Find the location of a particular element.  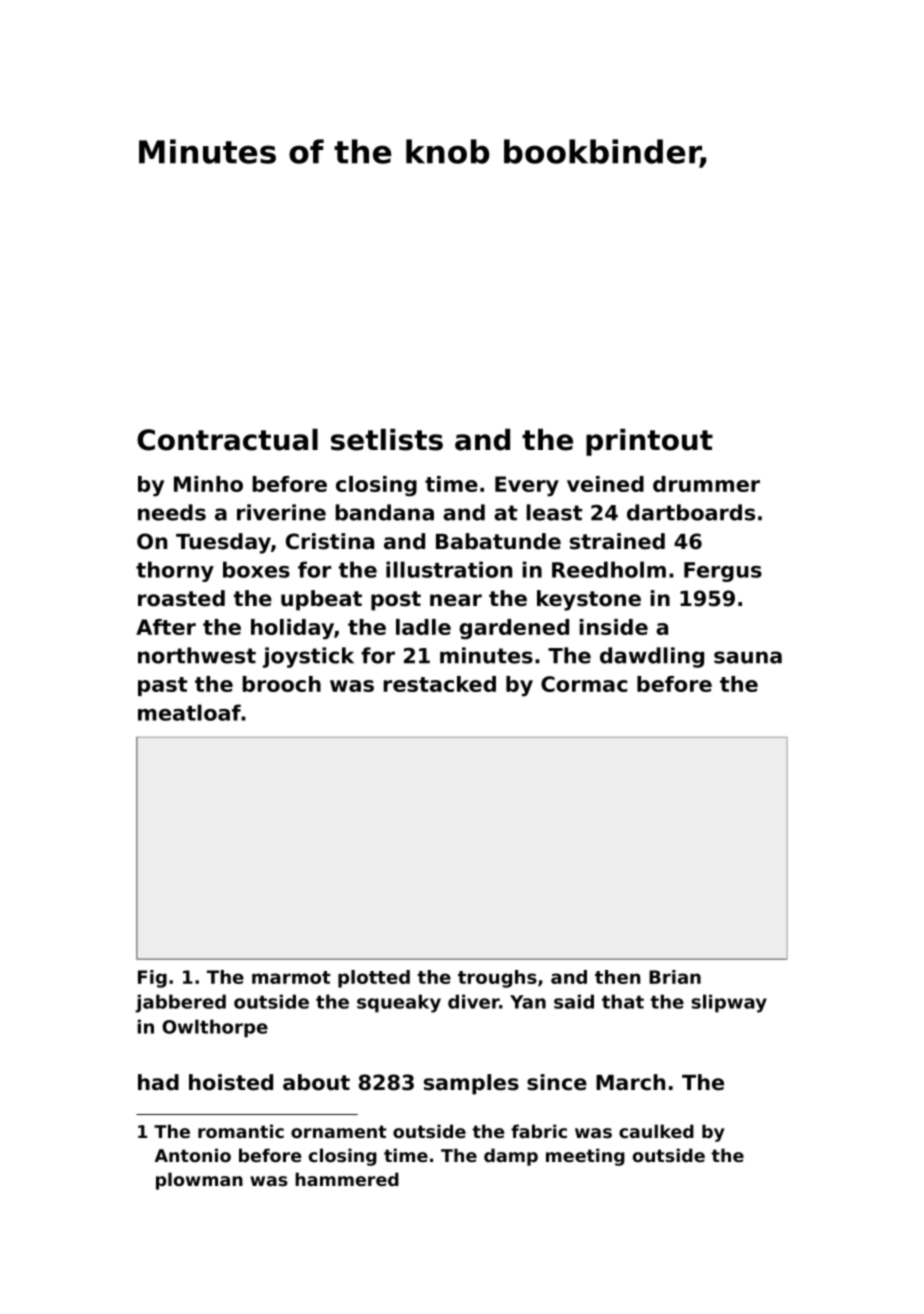

dawdling is located at coordinates (652, 657).
